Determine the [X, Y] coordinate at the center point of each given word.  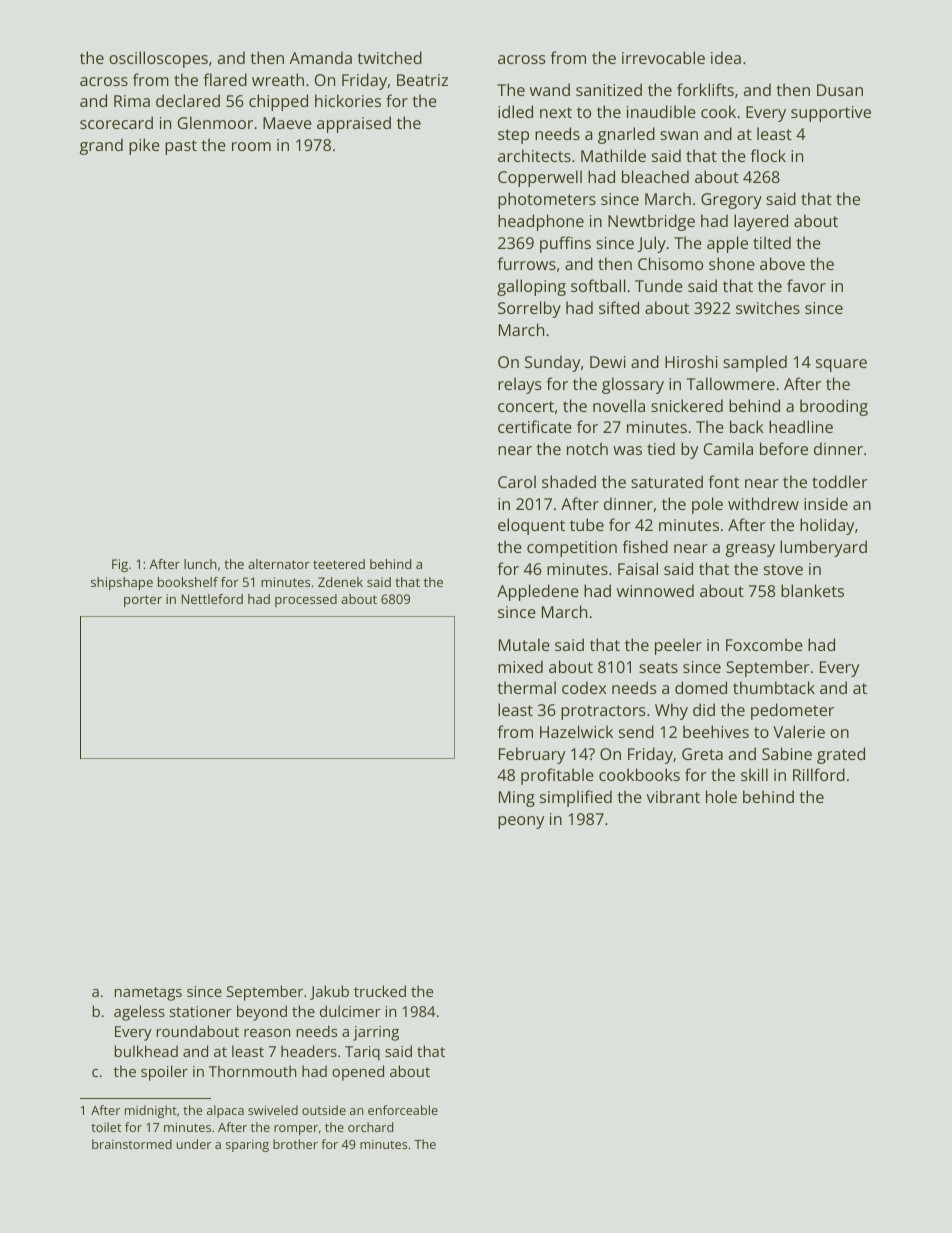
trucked [380, 991]
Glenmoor [215, 122]
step [513, 136]
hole [721, 796]
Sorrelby [529, 309]
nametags [148, 994]
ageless [139, 1013]
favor [806, 285]
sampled [755, 363]
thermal [527, 687]
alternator [279, 564]
